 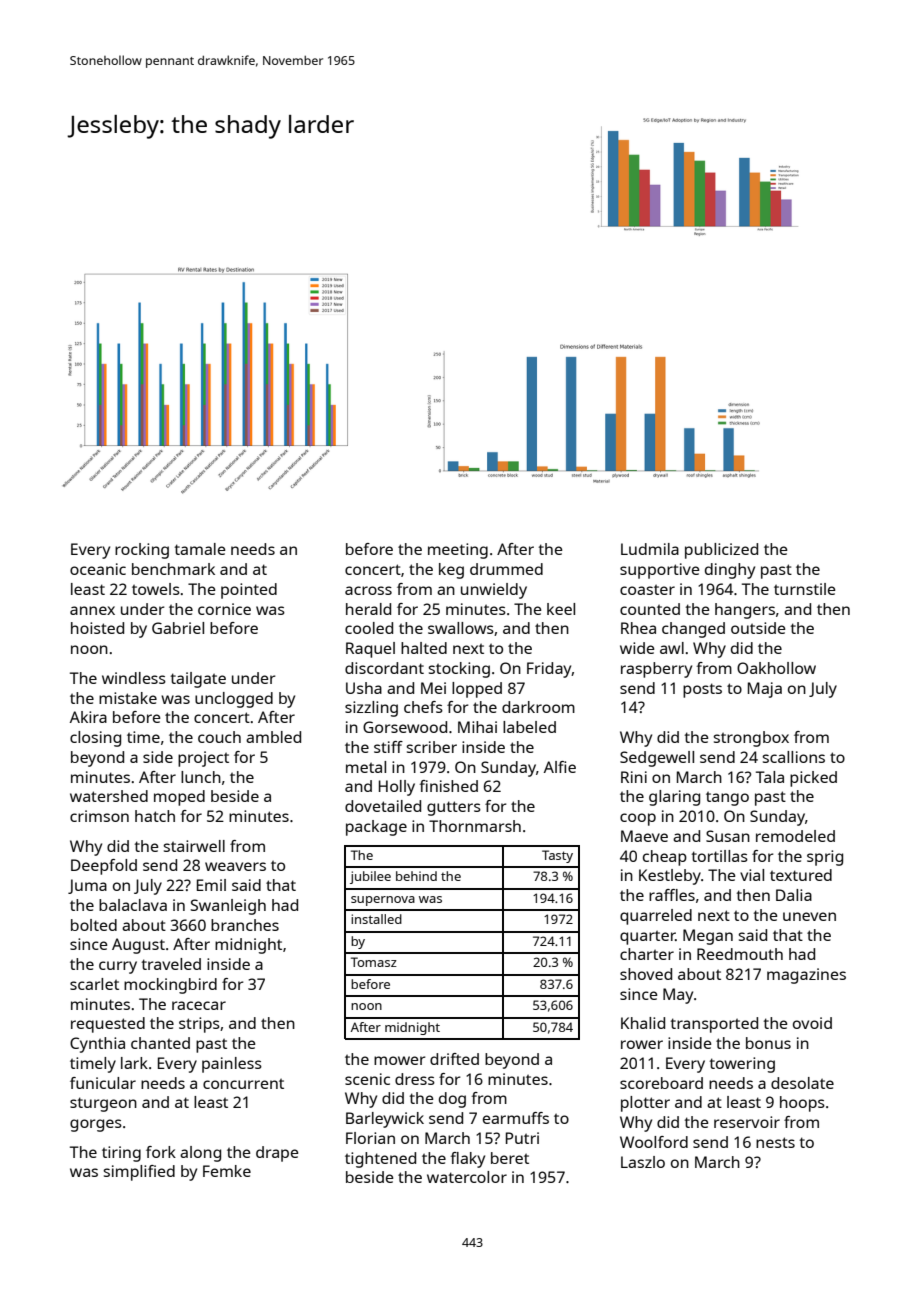 I want to click on Femke, so click(x=227, y=1171).
